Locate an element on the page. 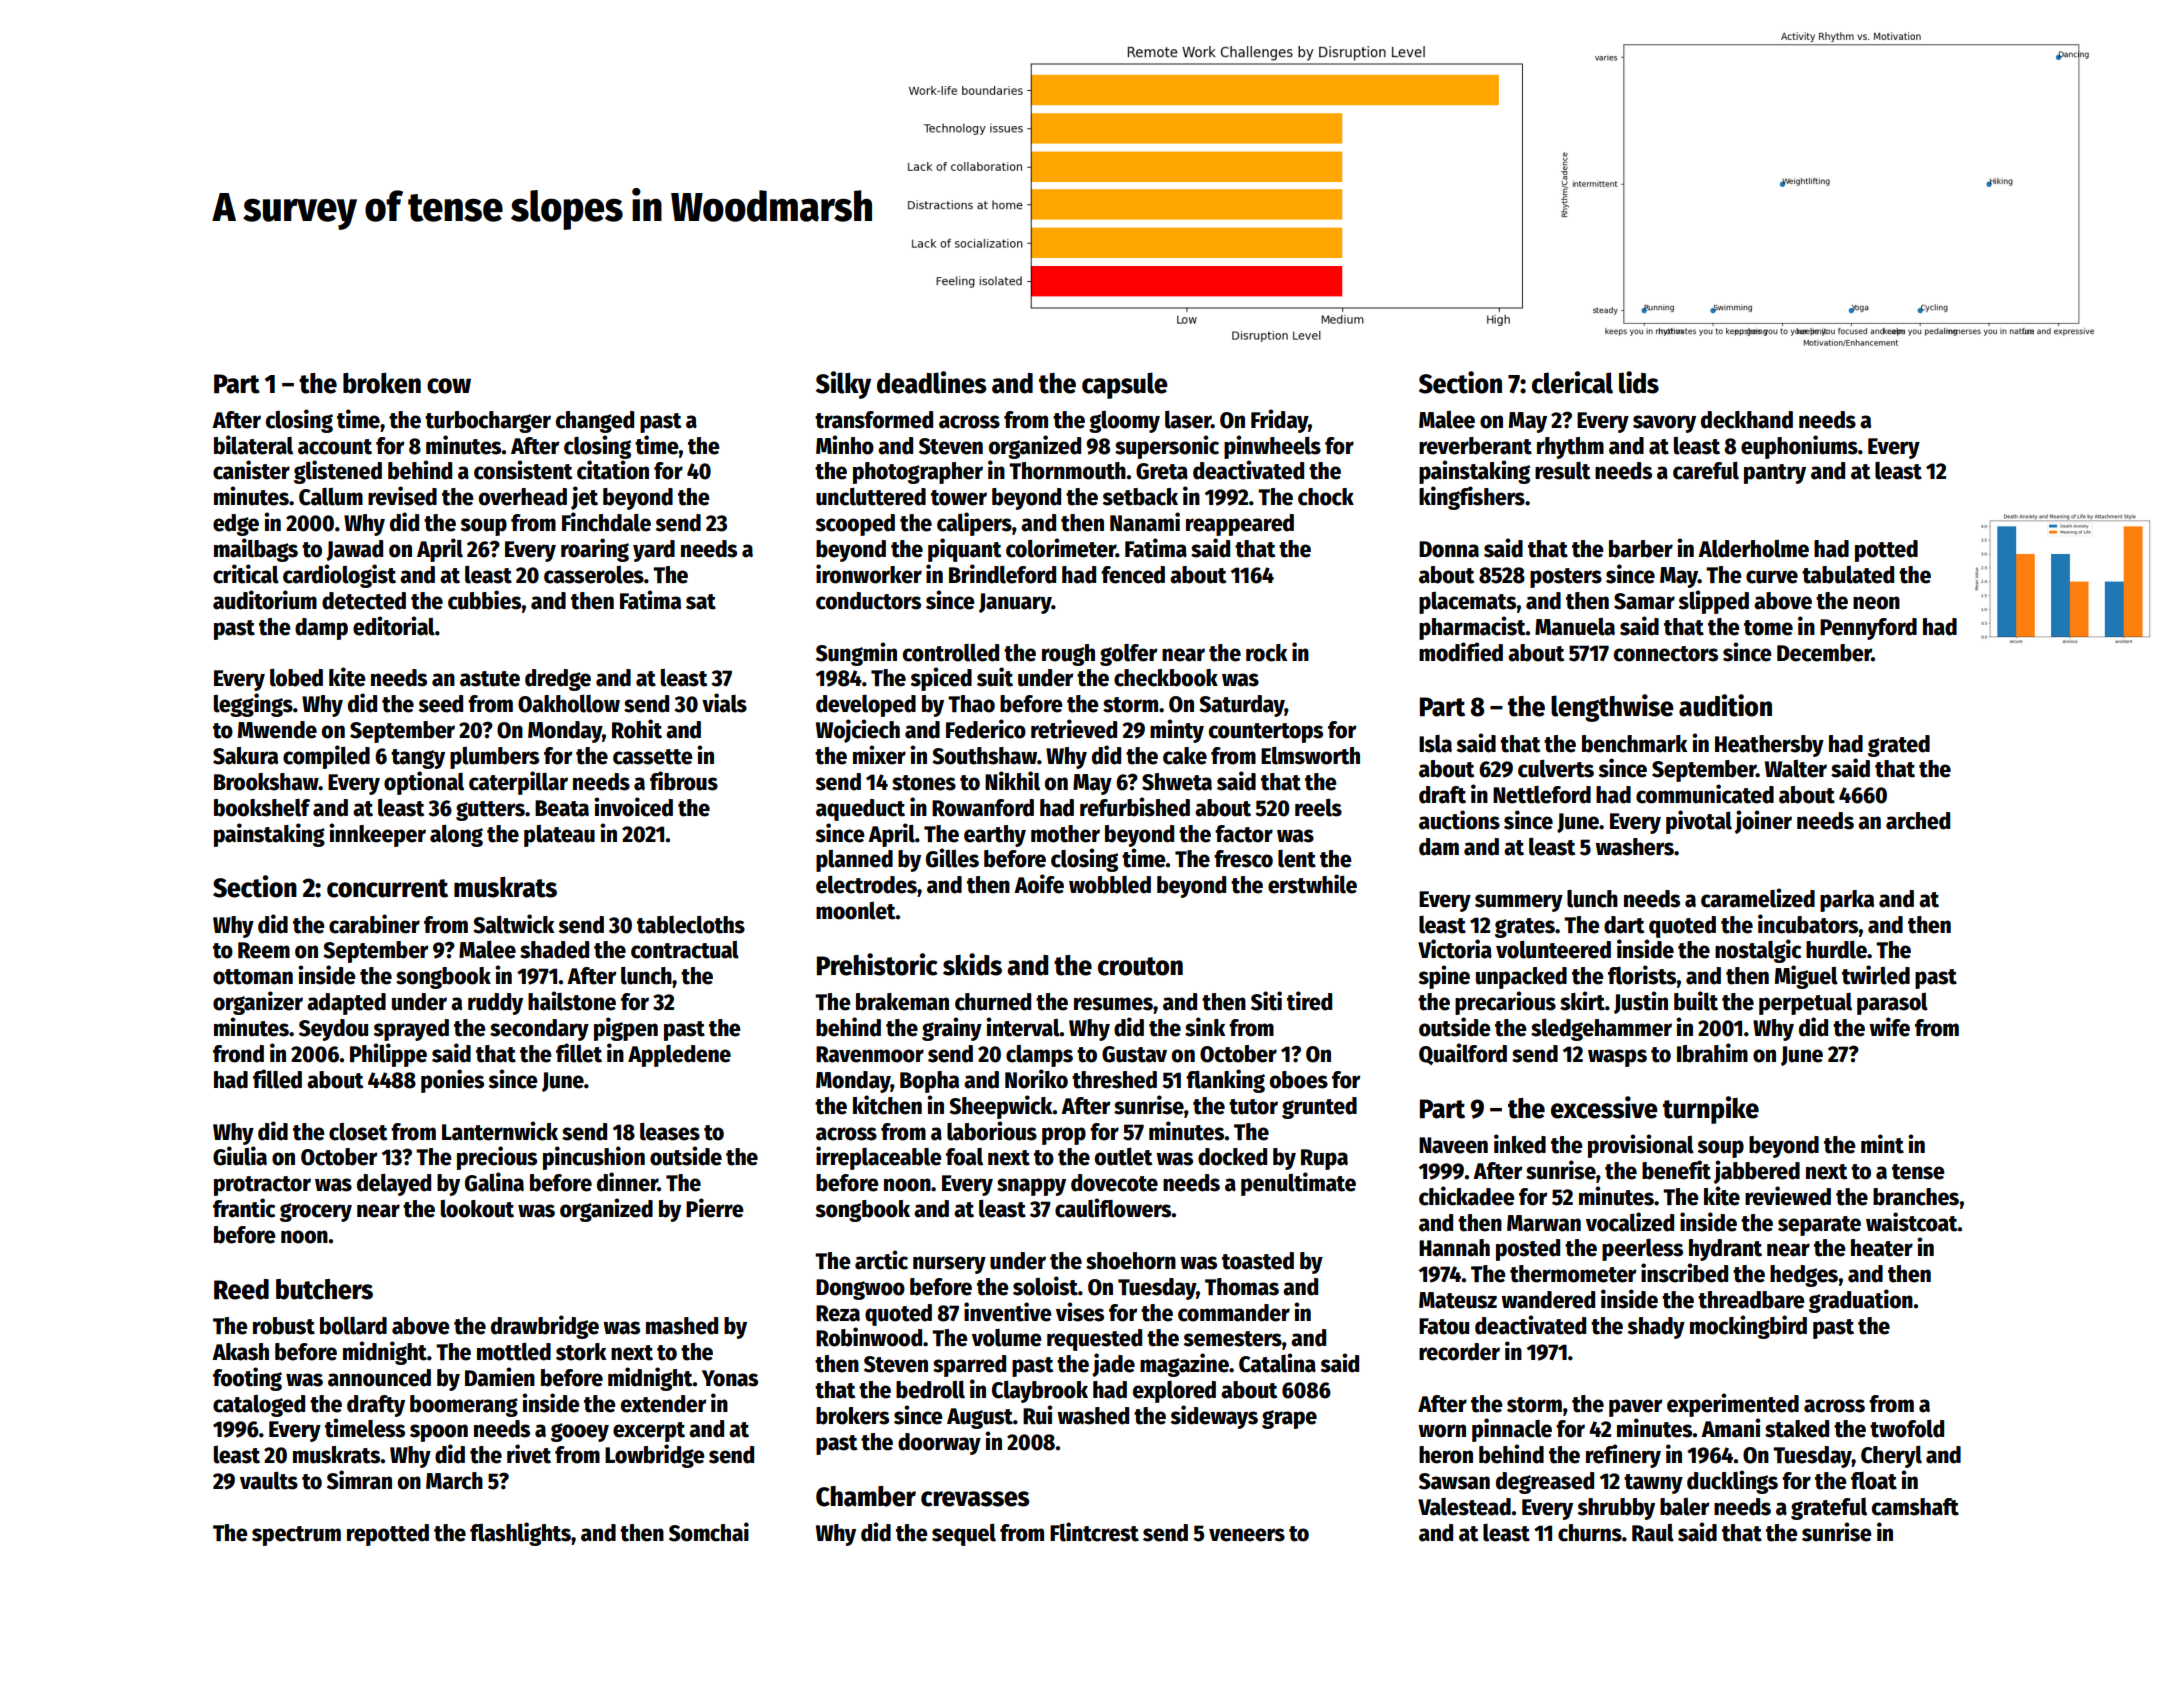 This image has height=1683, width=2178. pantry is located at coordinates (1775, 474).
